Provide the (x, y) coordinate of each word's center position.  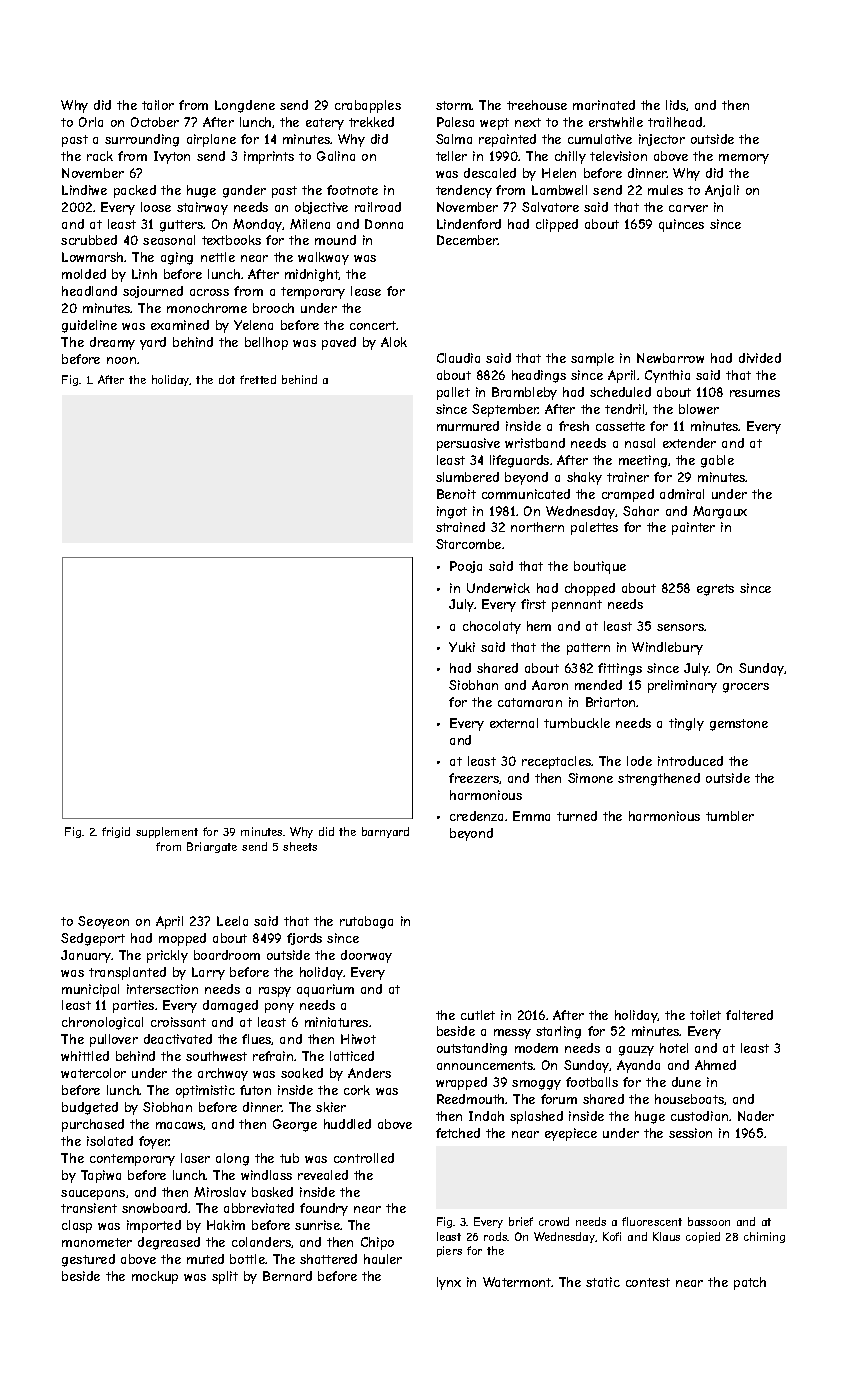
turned (577, 816)
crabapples (368, 106)
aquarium (325, 990)
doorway (366, 956)
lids (676, 105)
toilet (705, 1015)
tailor (158, 105)
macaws (180, 1126)
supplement (167, 832)
